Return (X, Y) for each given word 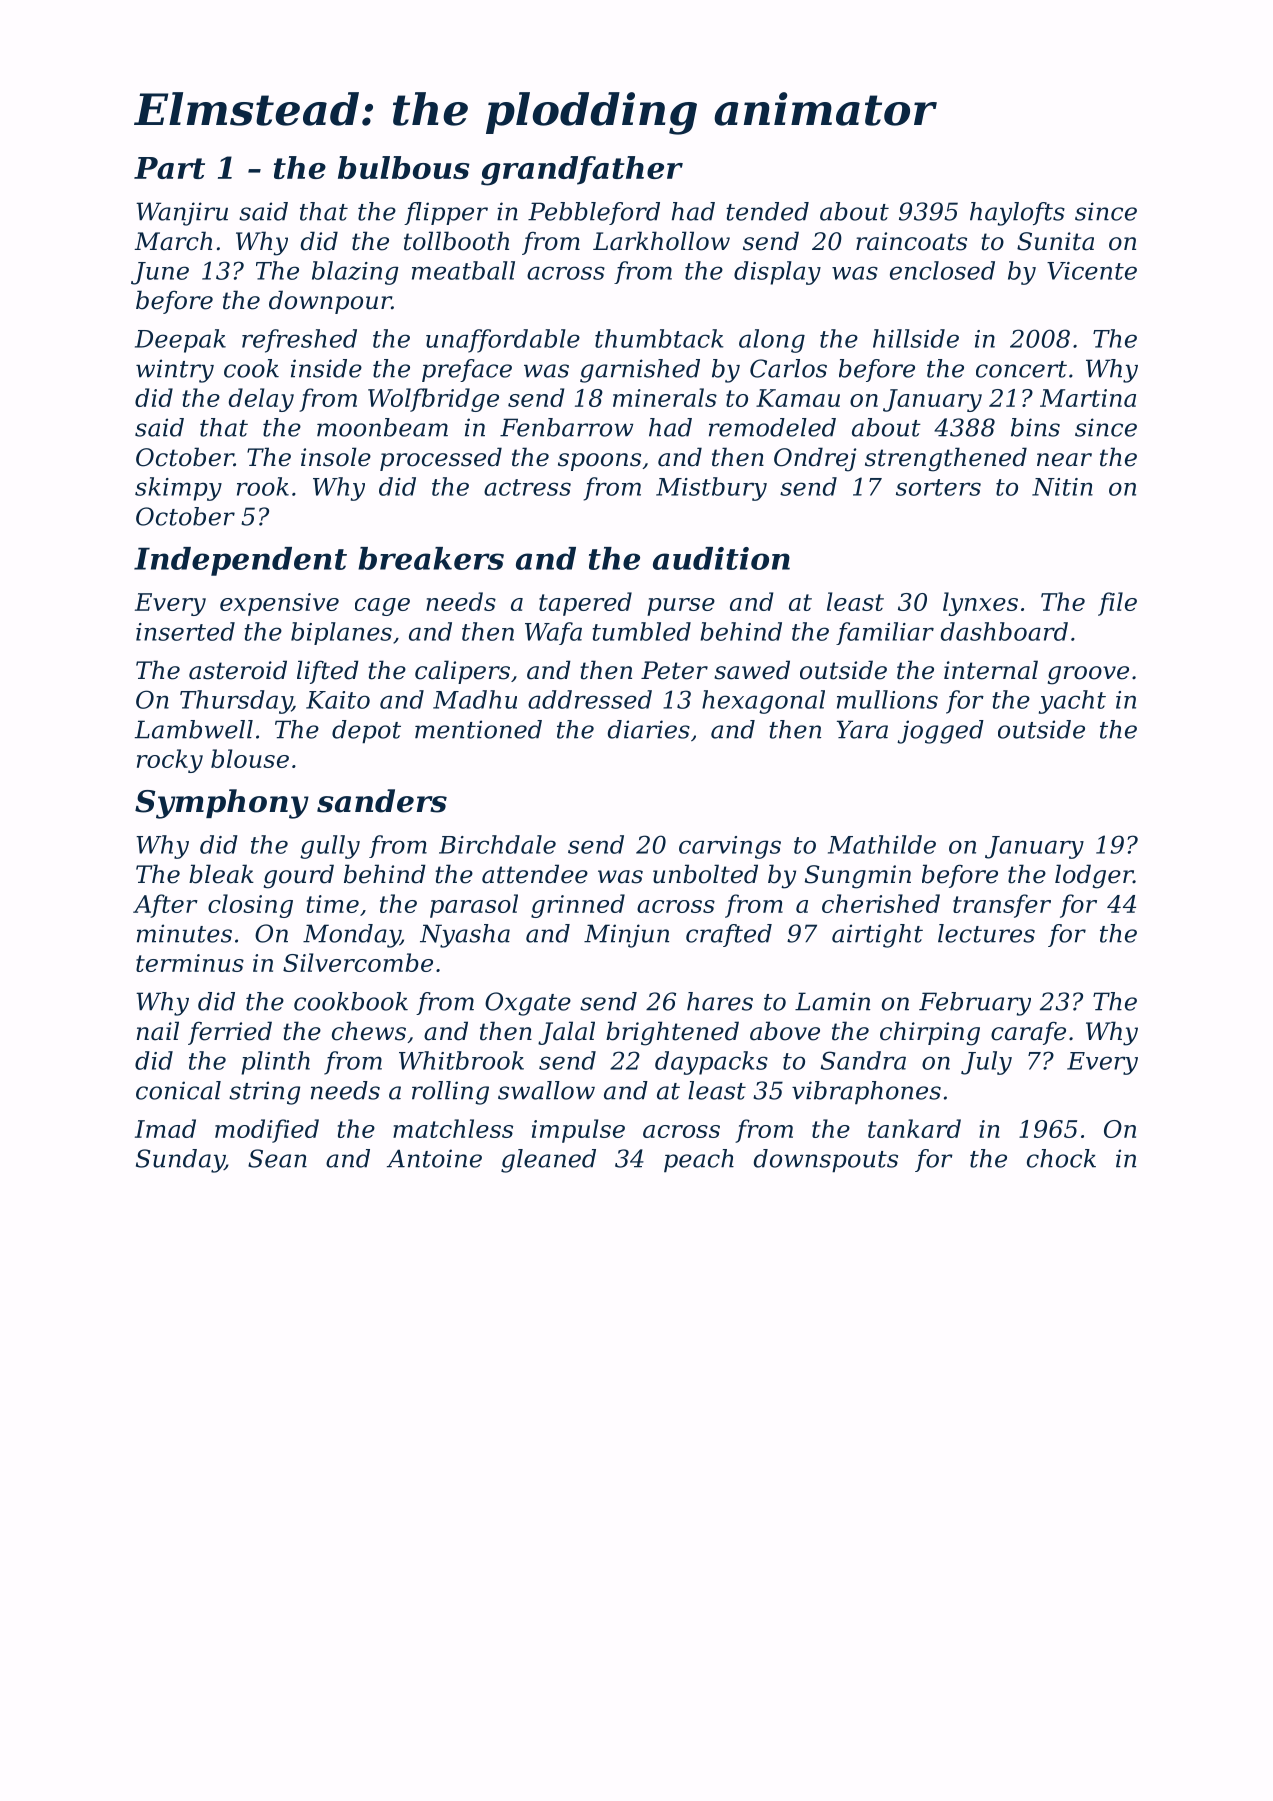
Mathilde (882, 844)
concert (1021, 369)
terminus (190, 963)
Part (169, 168)
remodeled (772, 427)
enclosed (942, 270)
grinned (578, 906)
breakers (431, 558)
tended (767, 211)
